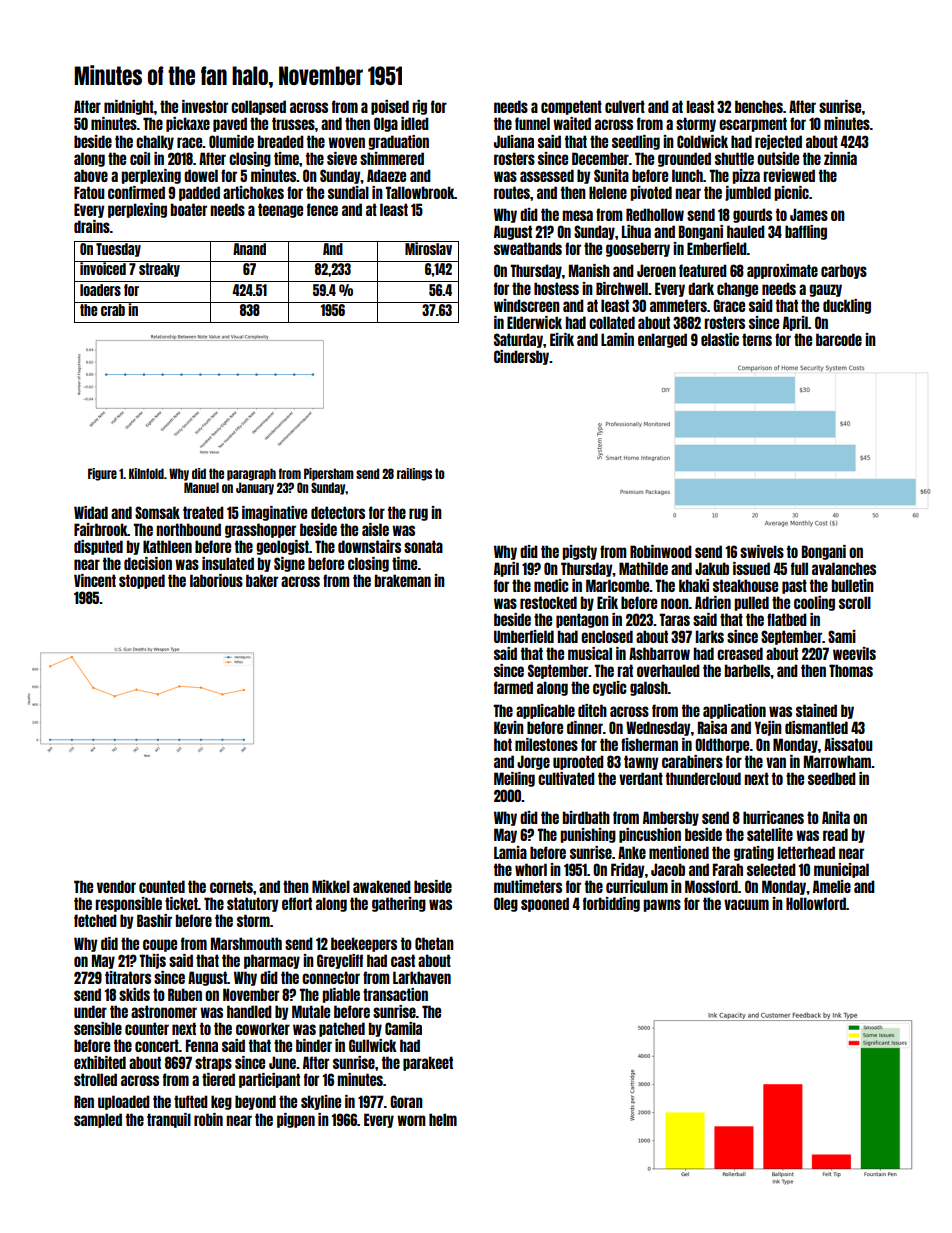 The image size is (952, 1233). What do you see at coordinates (142, 581) in the screenshot?
I see `stopped` at bounding box center [142, 581].
